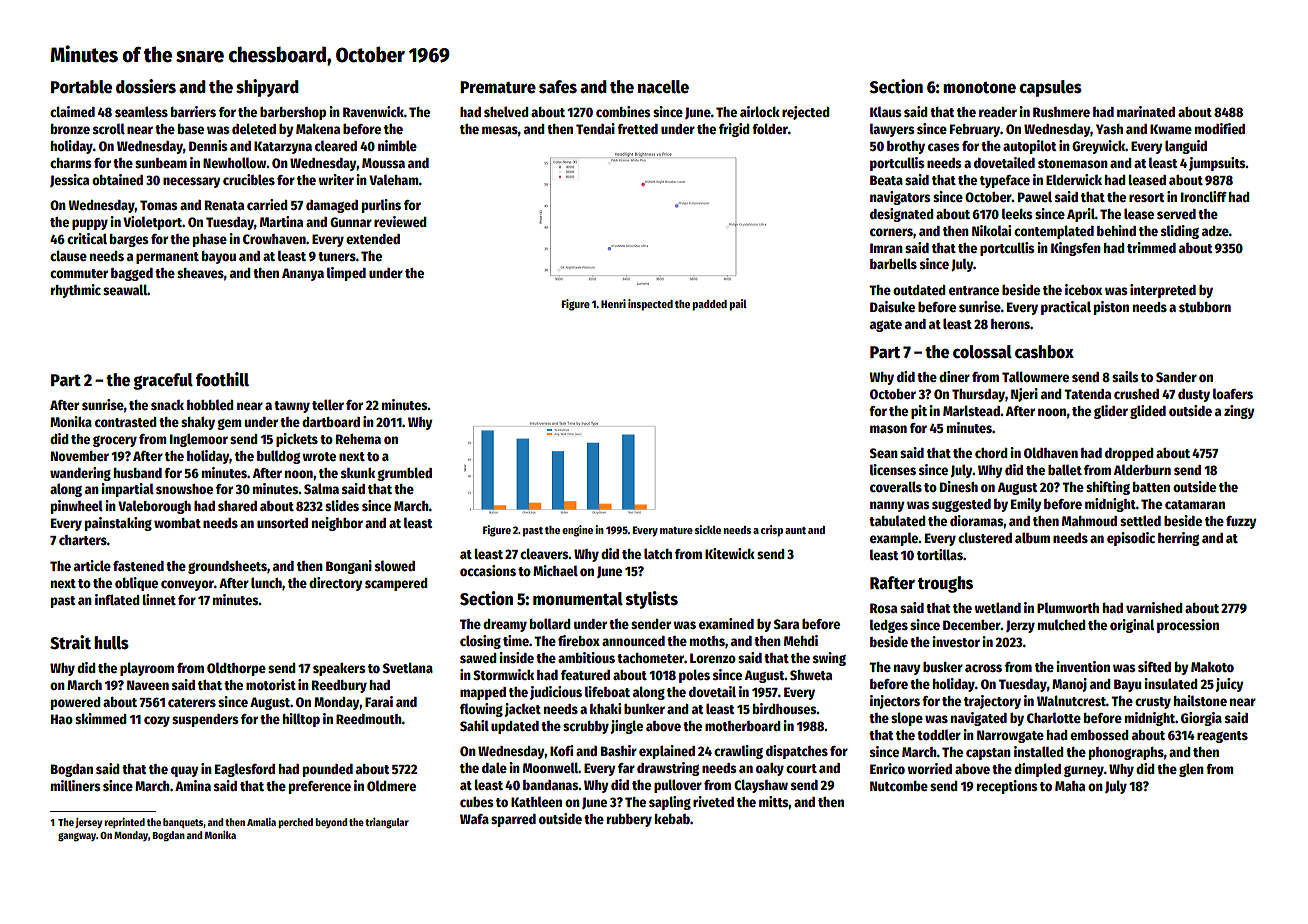  Describe the element at coordinates (1083, 289) in the screenshot. I see `icebox` at that location.
